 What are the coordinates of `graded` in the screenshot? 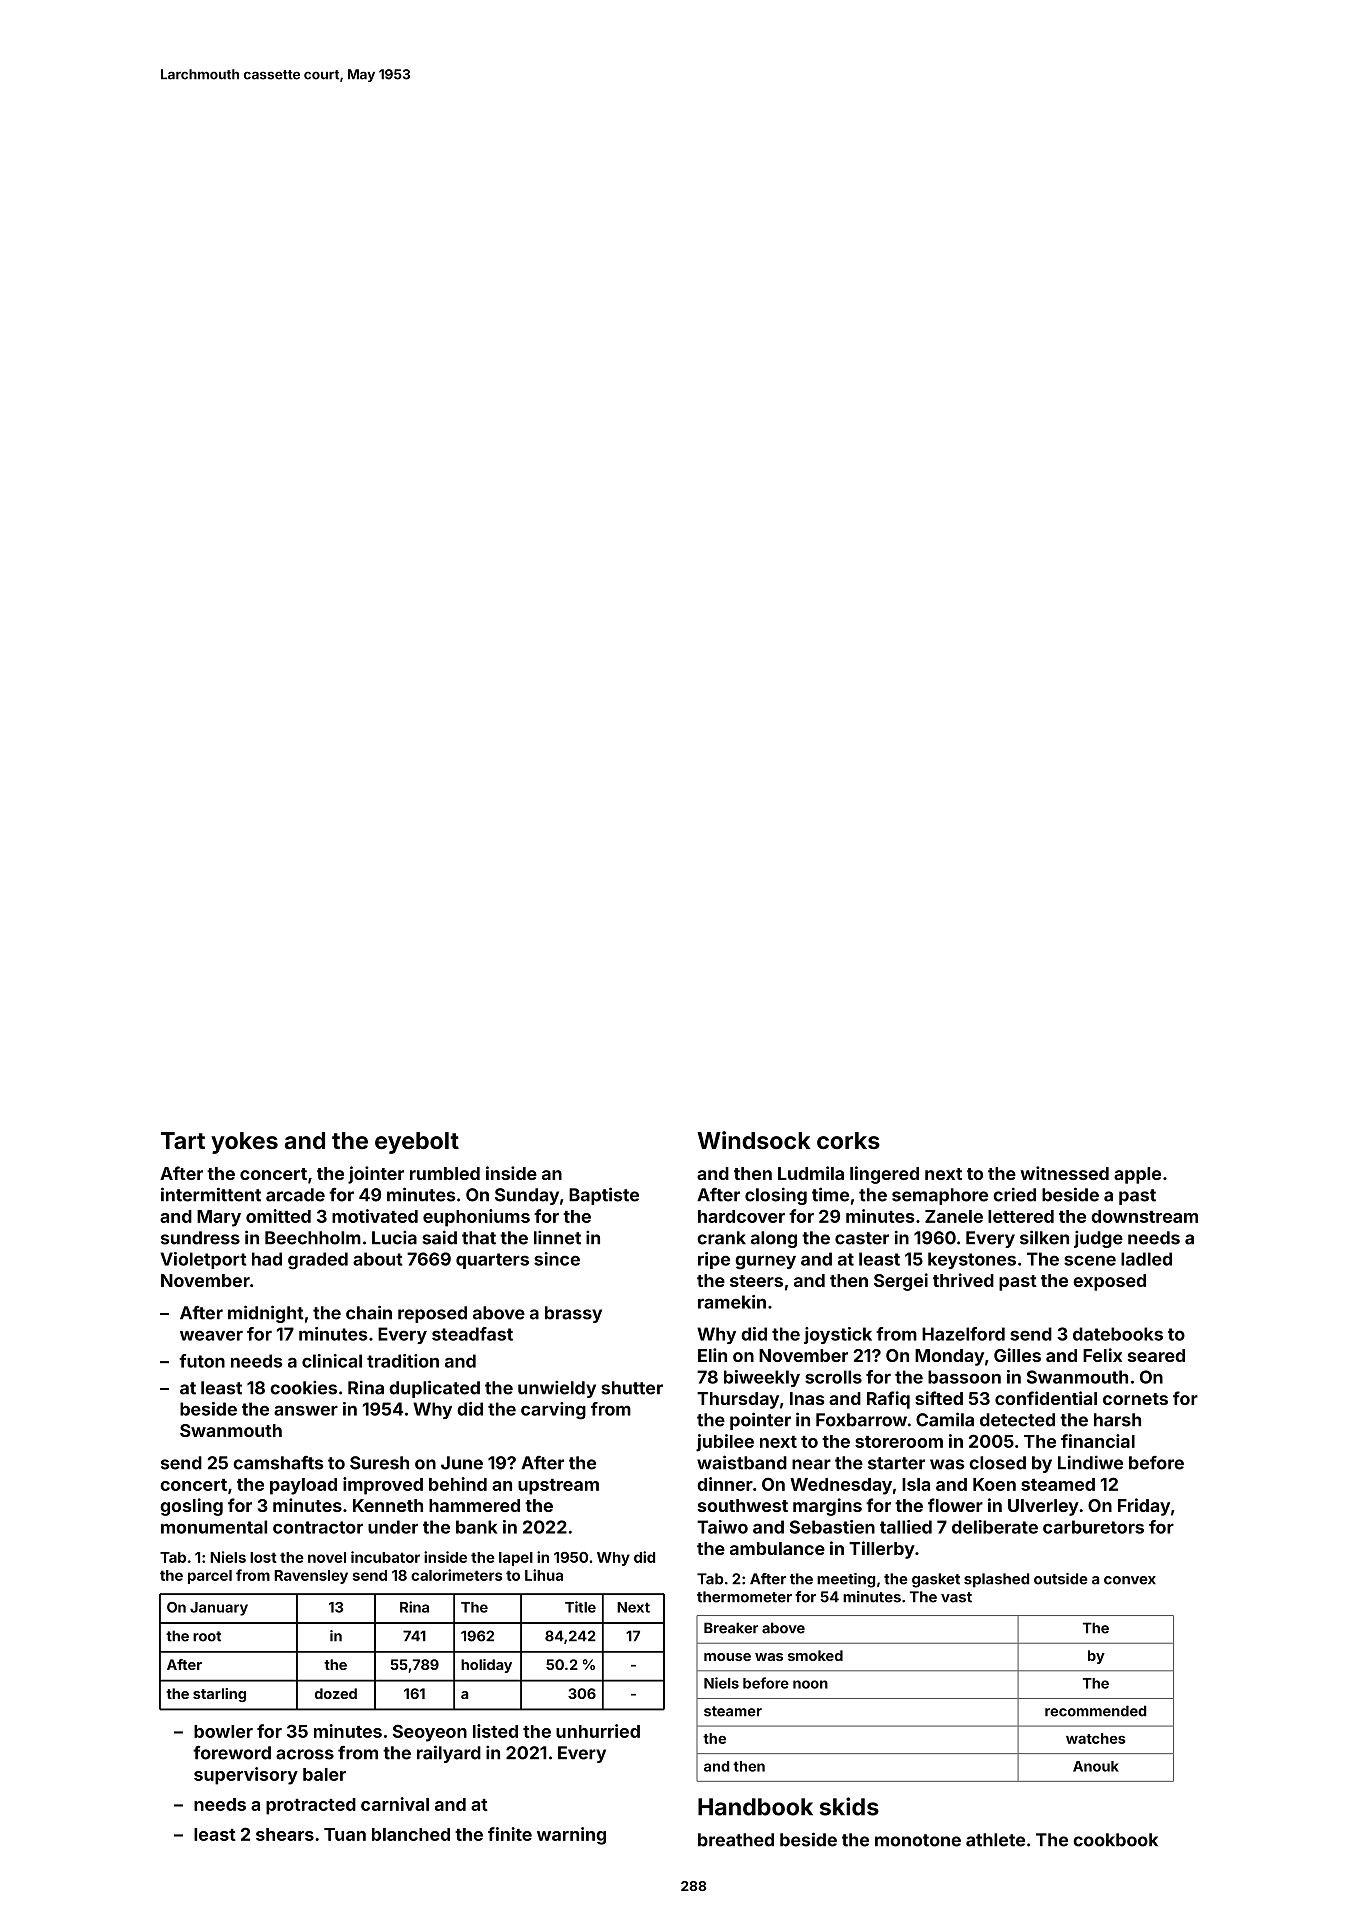 It's located at (318, 1261).
